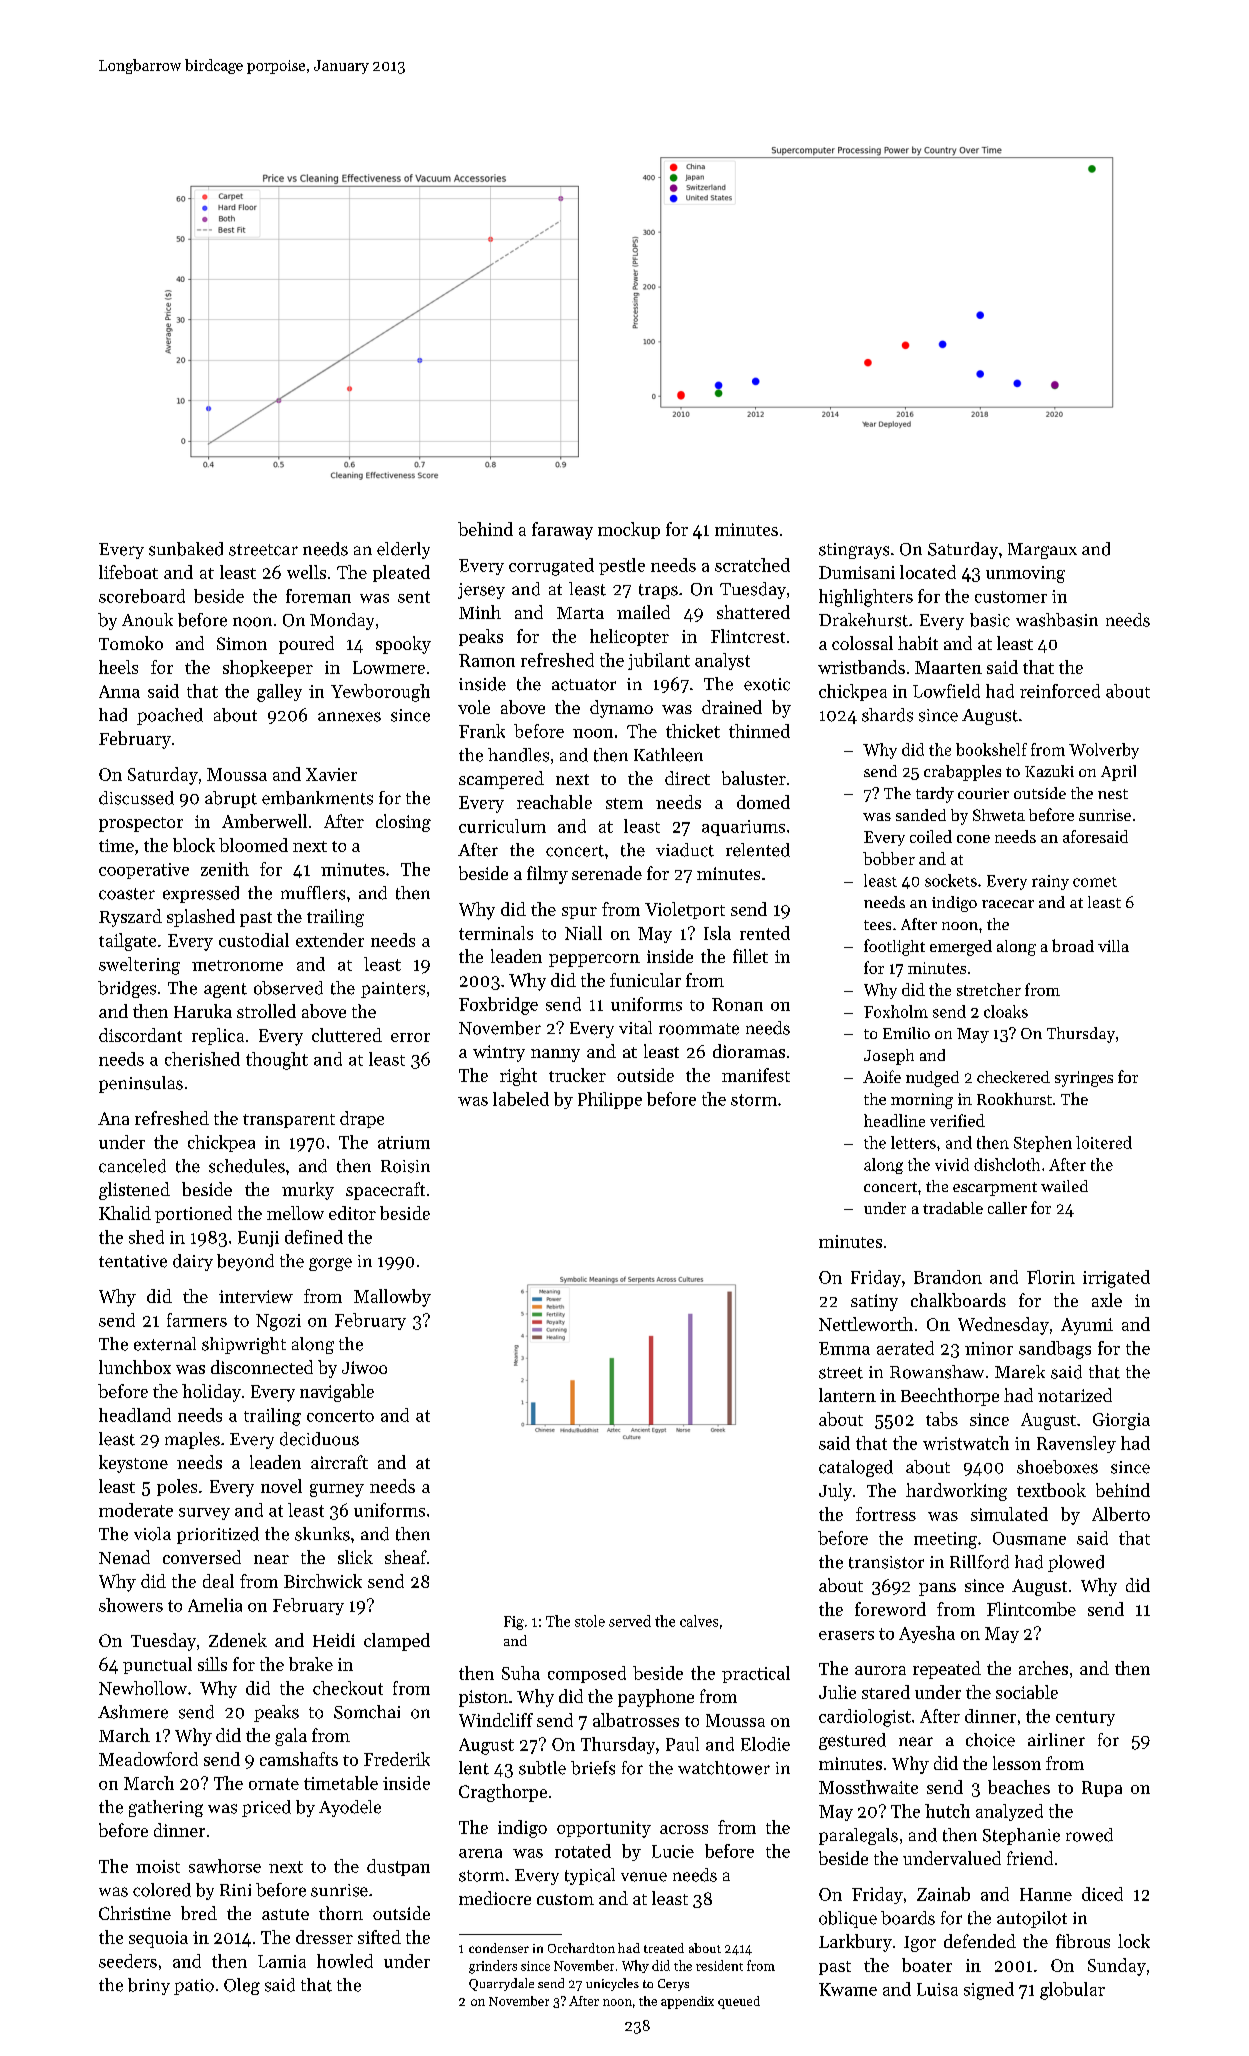 The width and height of the page is (1249, 2056). Describe the element at coordinates (699, 1621) in the page. I see `calves` at that location.
